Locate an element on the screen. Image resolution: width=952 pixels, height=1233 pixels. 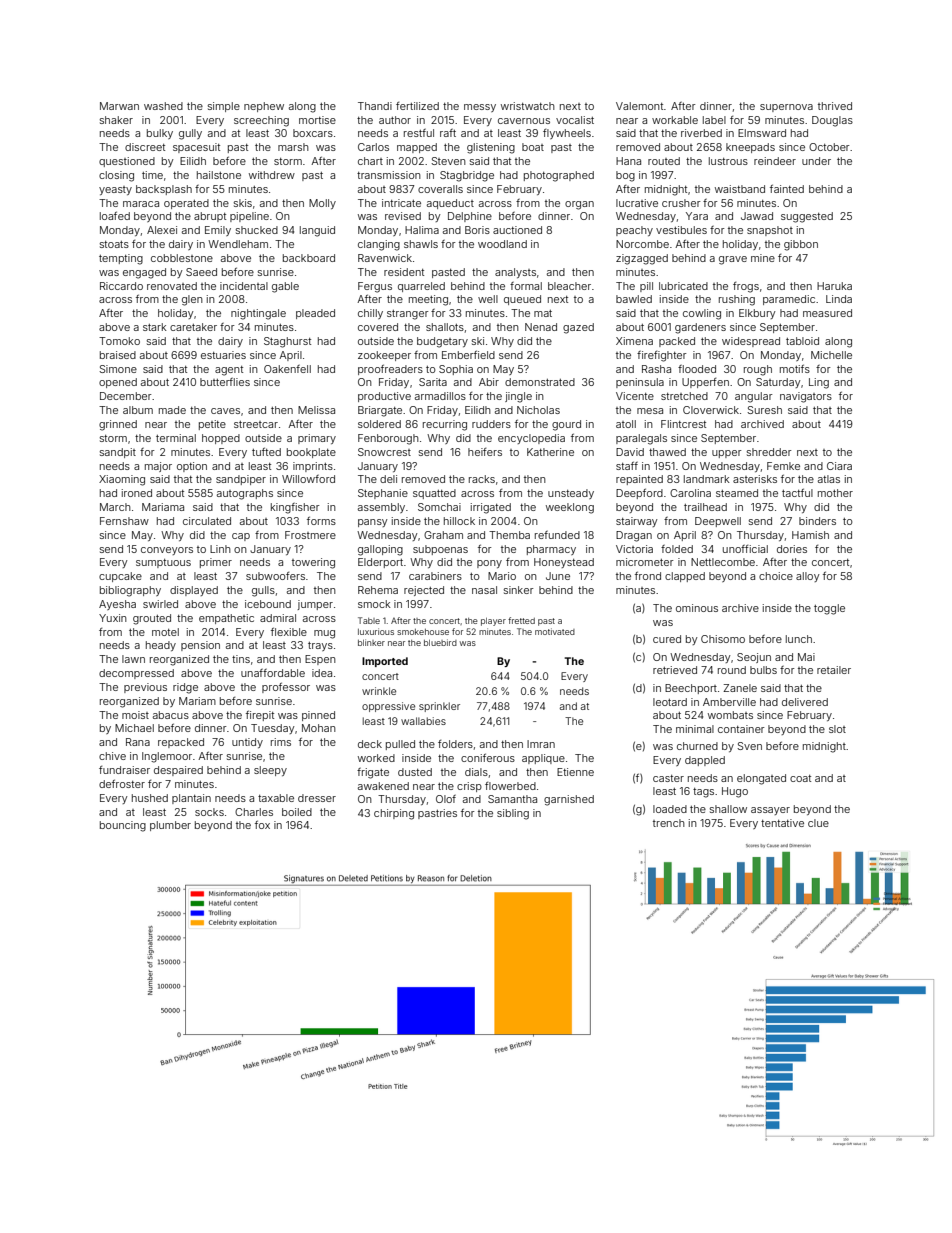
Ximena is located at coordinates (634, 341).
